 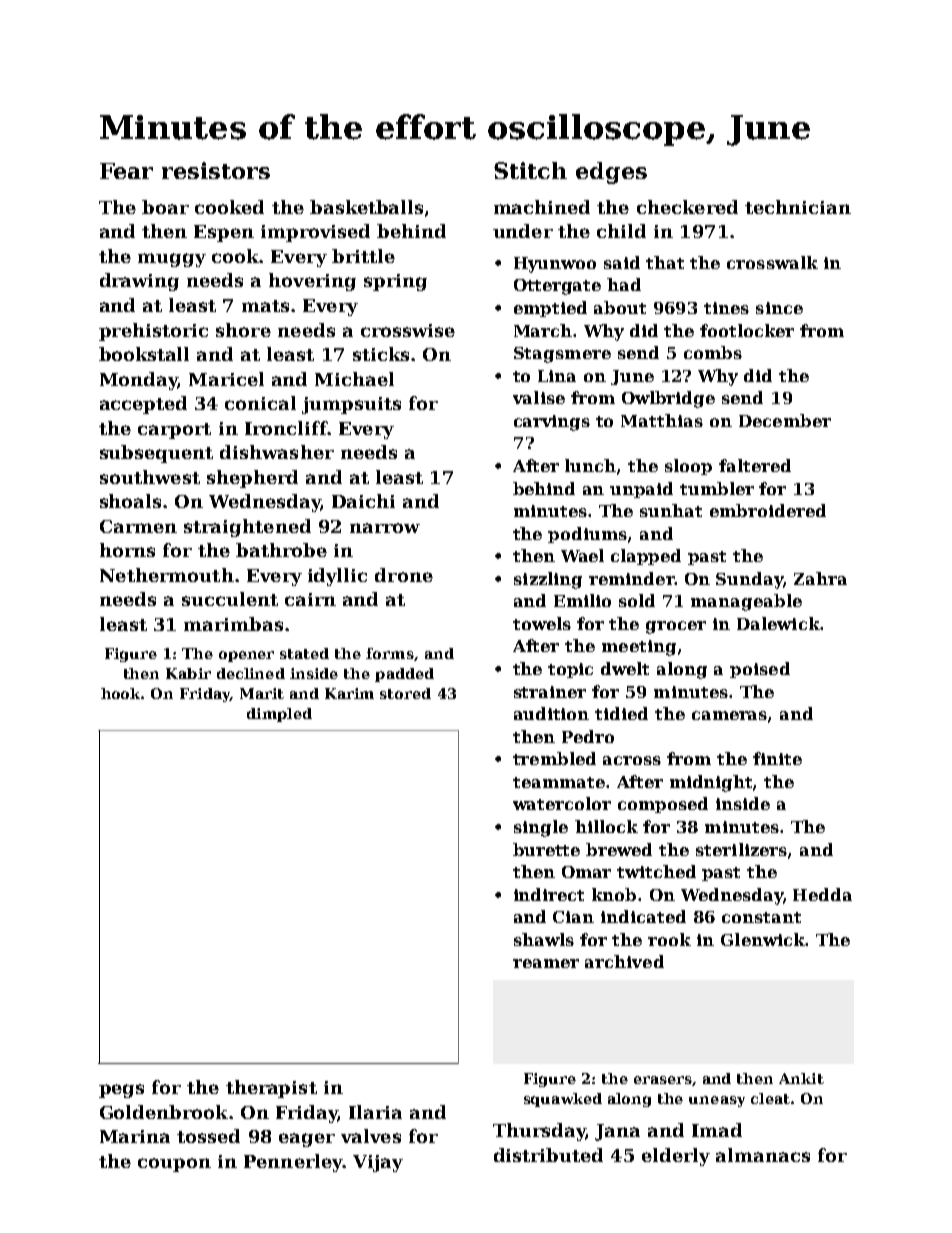 I want to click on Marina, so click(x=135, y=1136).
